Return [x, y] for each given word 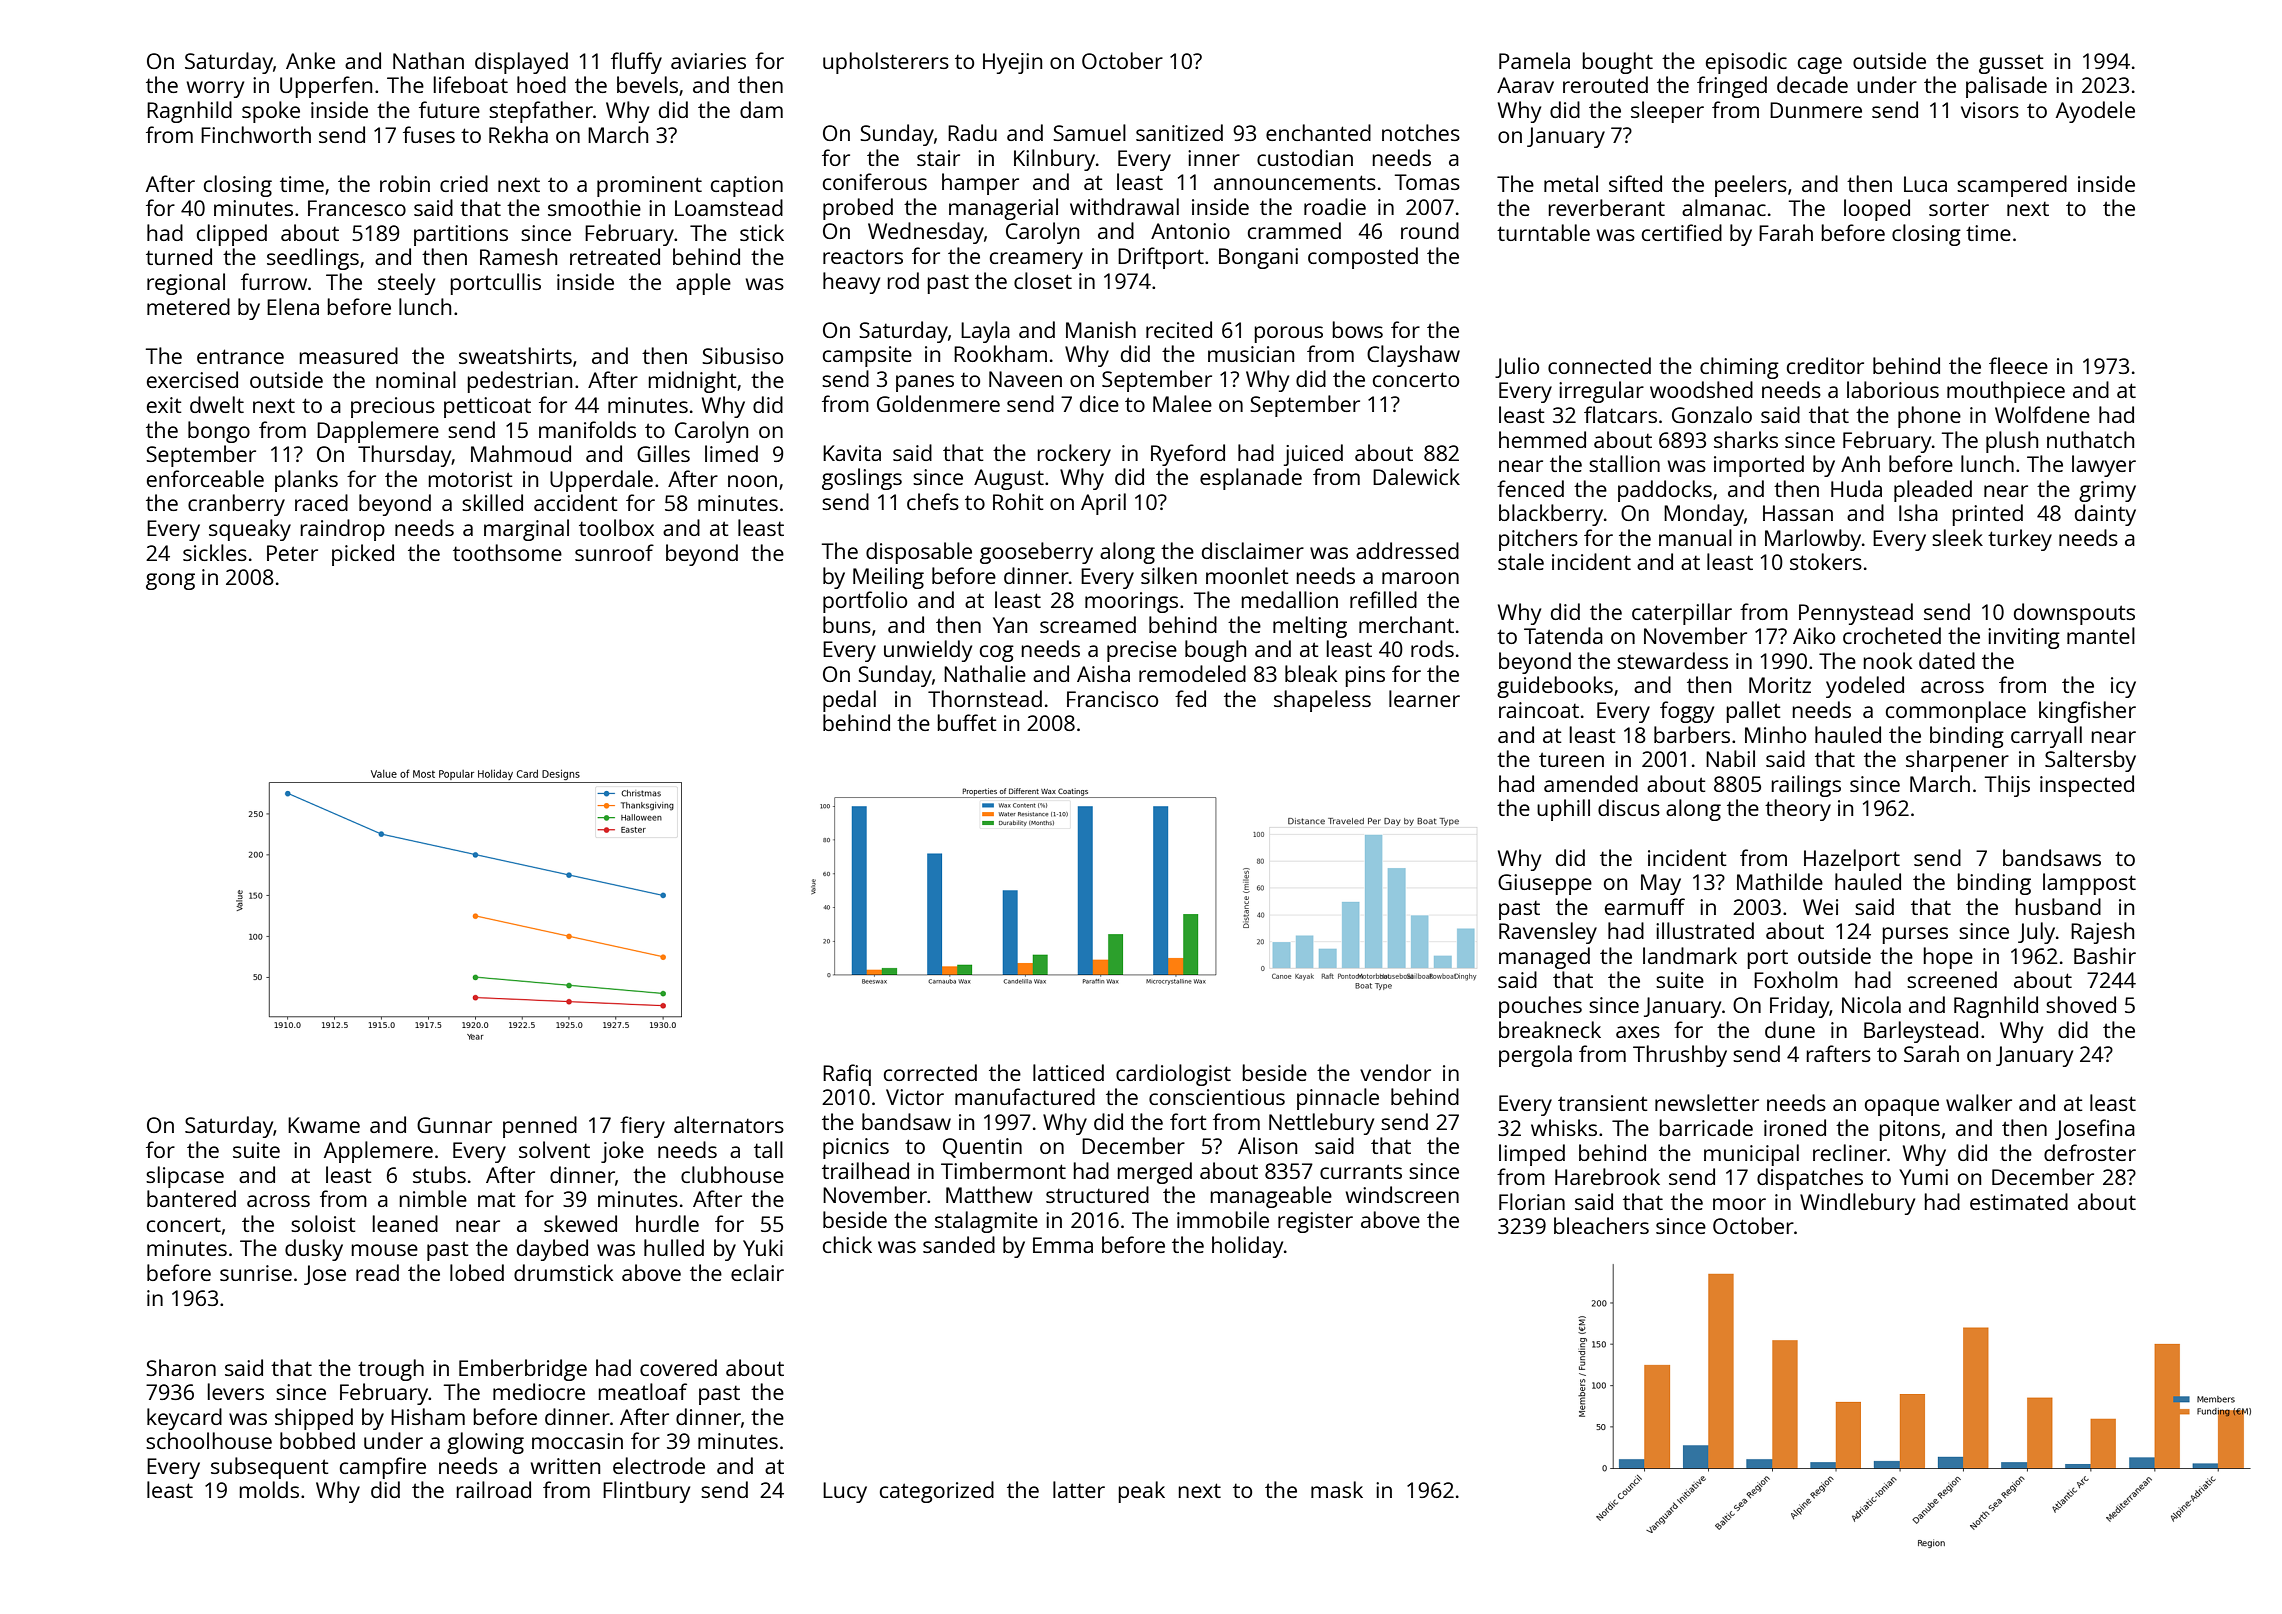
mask [1337, 1489]
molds [269, 1489]
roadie [1335, 206]
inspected [2087, 786]
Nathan [428, 60]
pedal [849, 701]
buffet [967, 722]
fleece [2018, 365]
